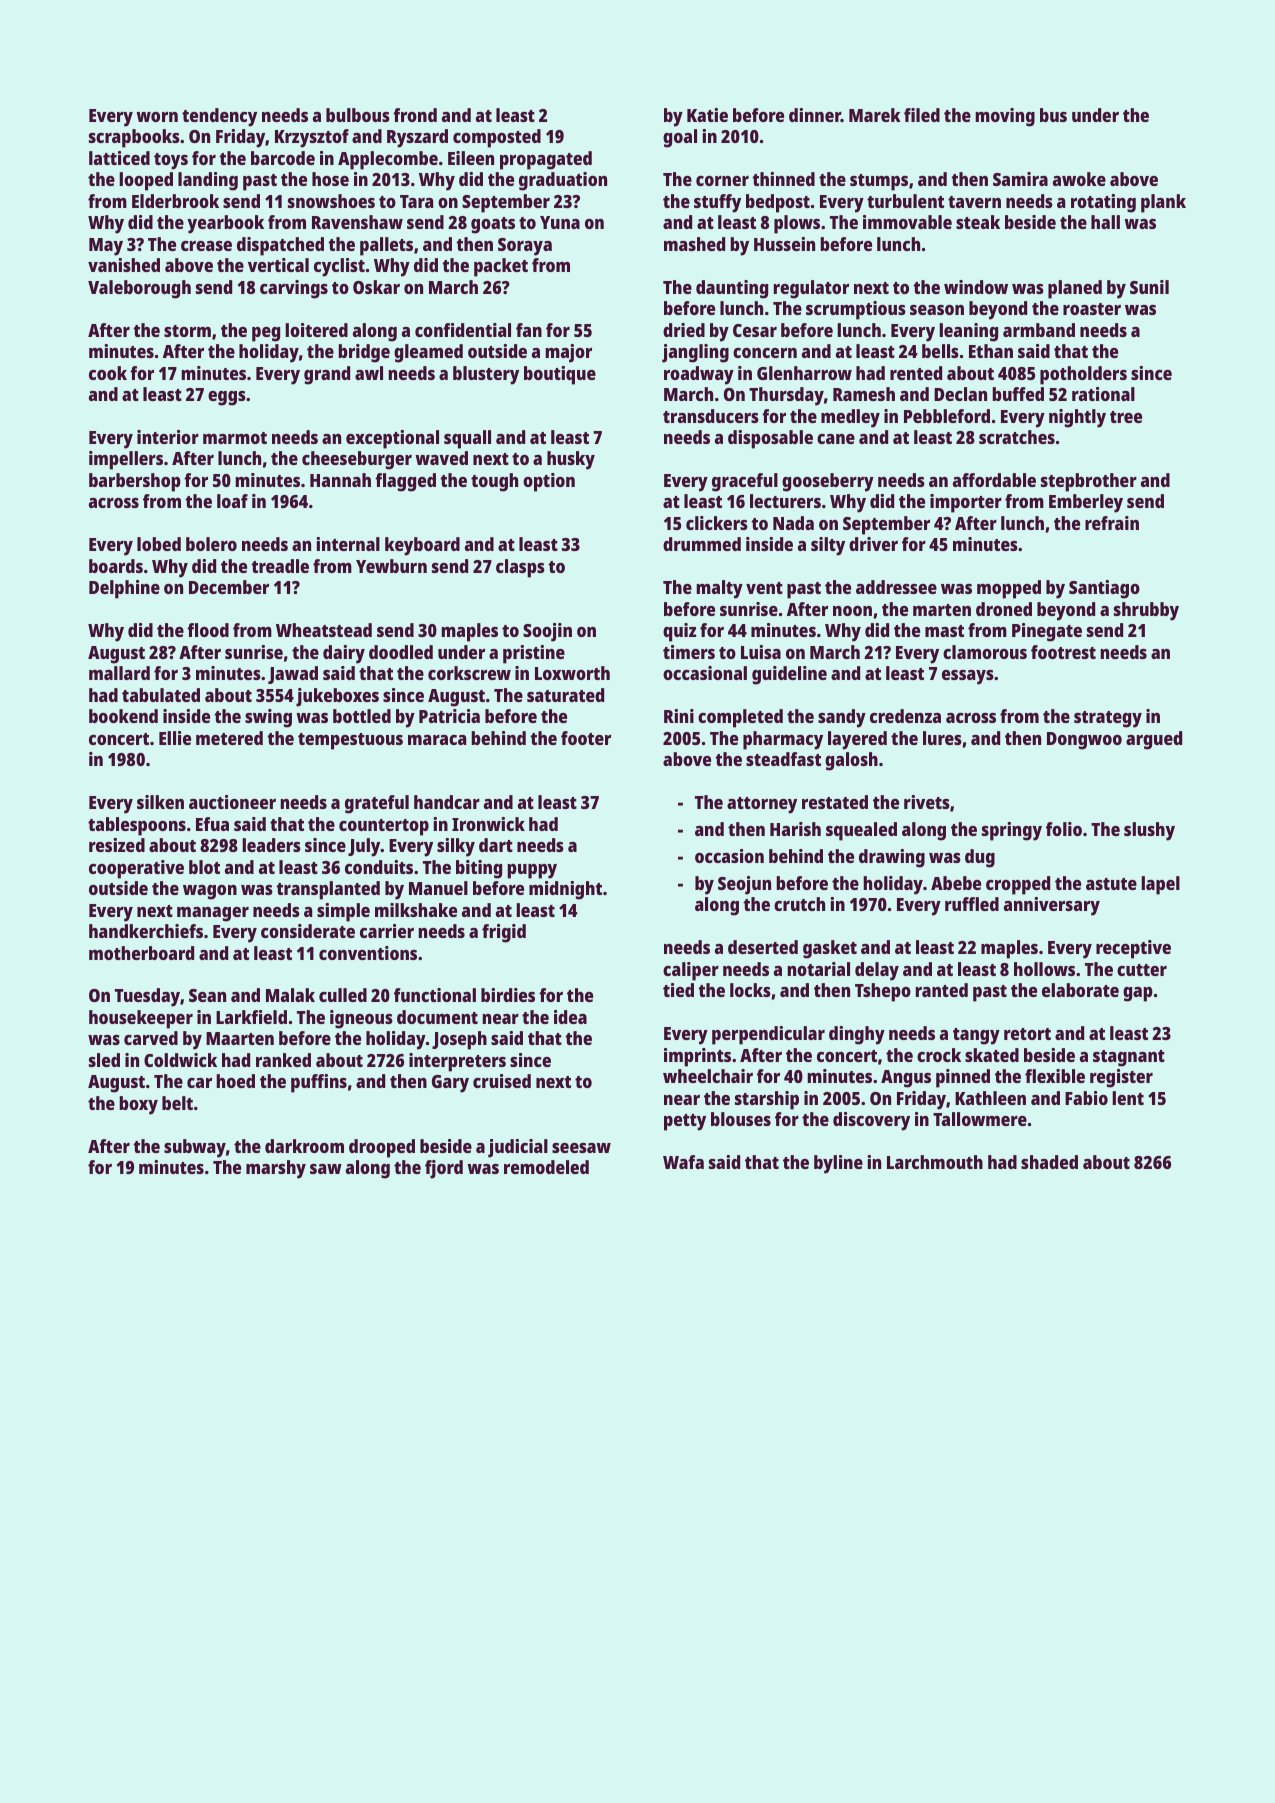 The height and width of the page is (1803, 1275). I want to click on nightly, so click(1077, 418).
